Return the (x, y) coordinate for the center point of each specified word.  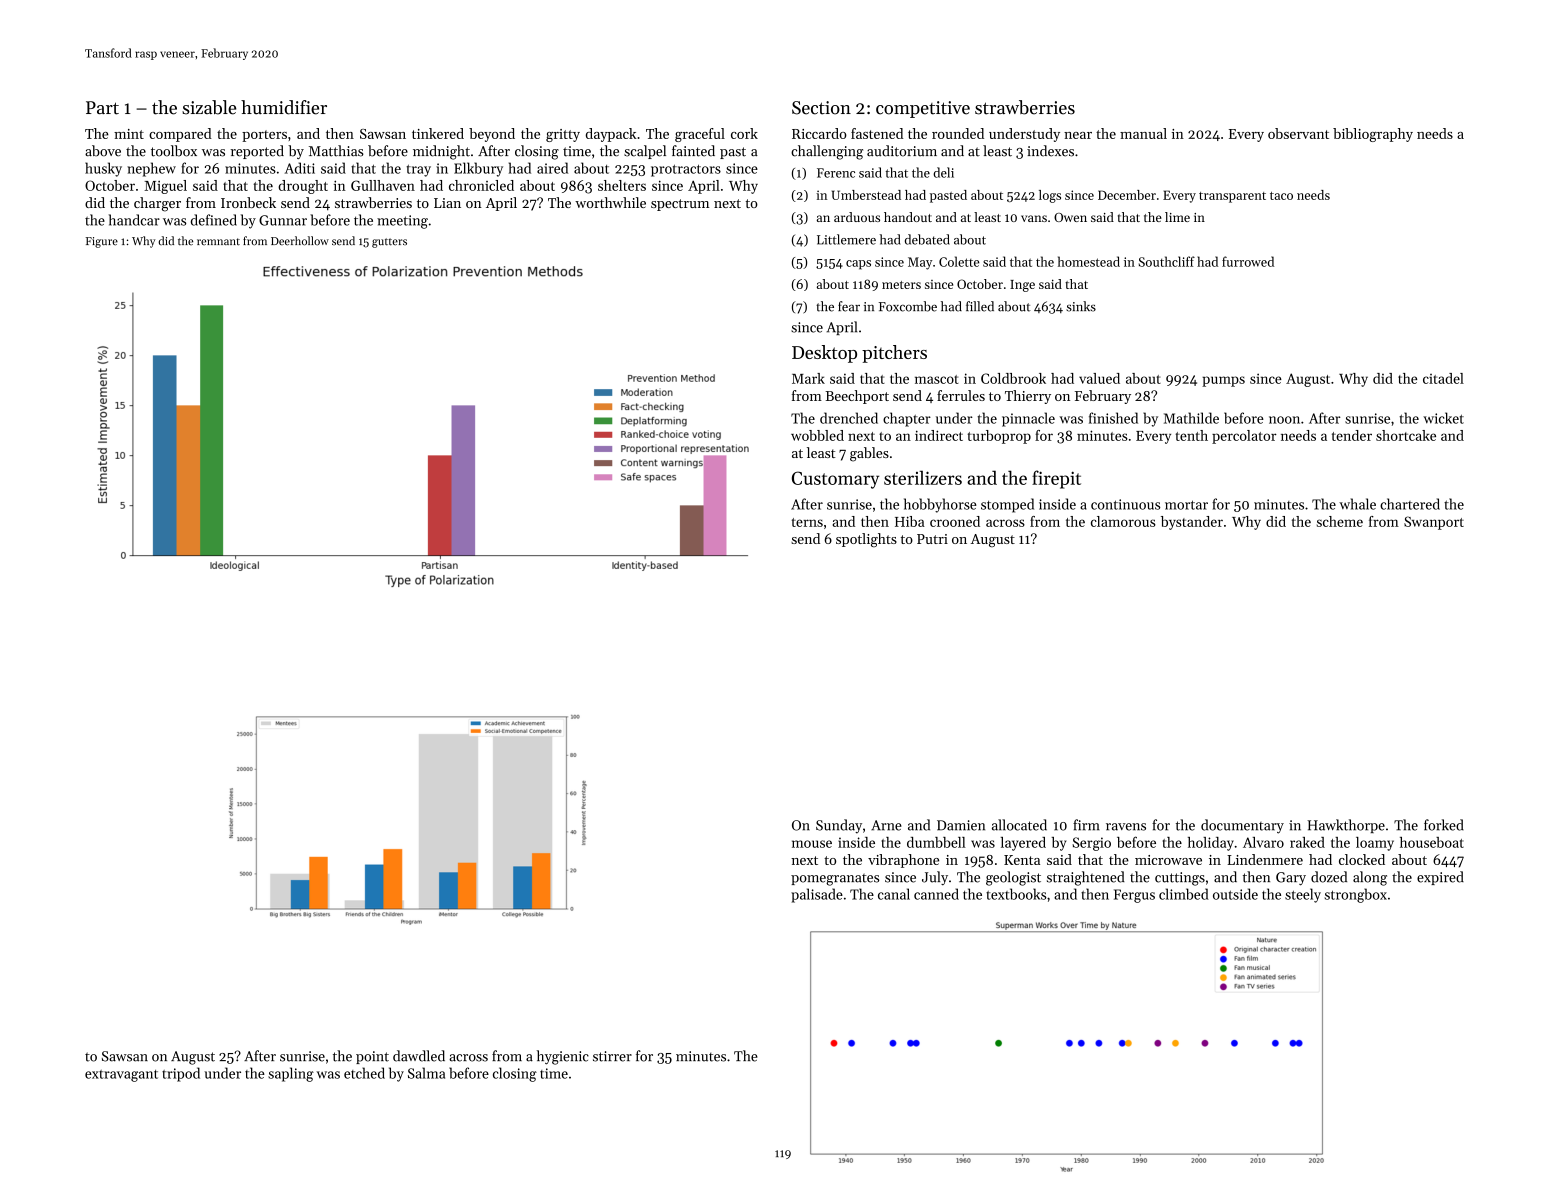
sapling (291, 1074)
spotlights (866, 540)
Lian (447, 203)
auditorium (902, 151)
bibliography (1373, 135)
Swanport (1434, 523)
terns (807, 522)
